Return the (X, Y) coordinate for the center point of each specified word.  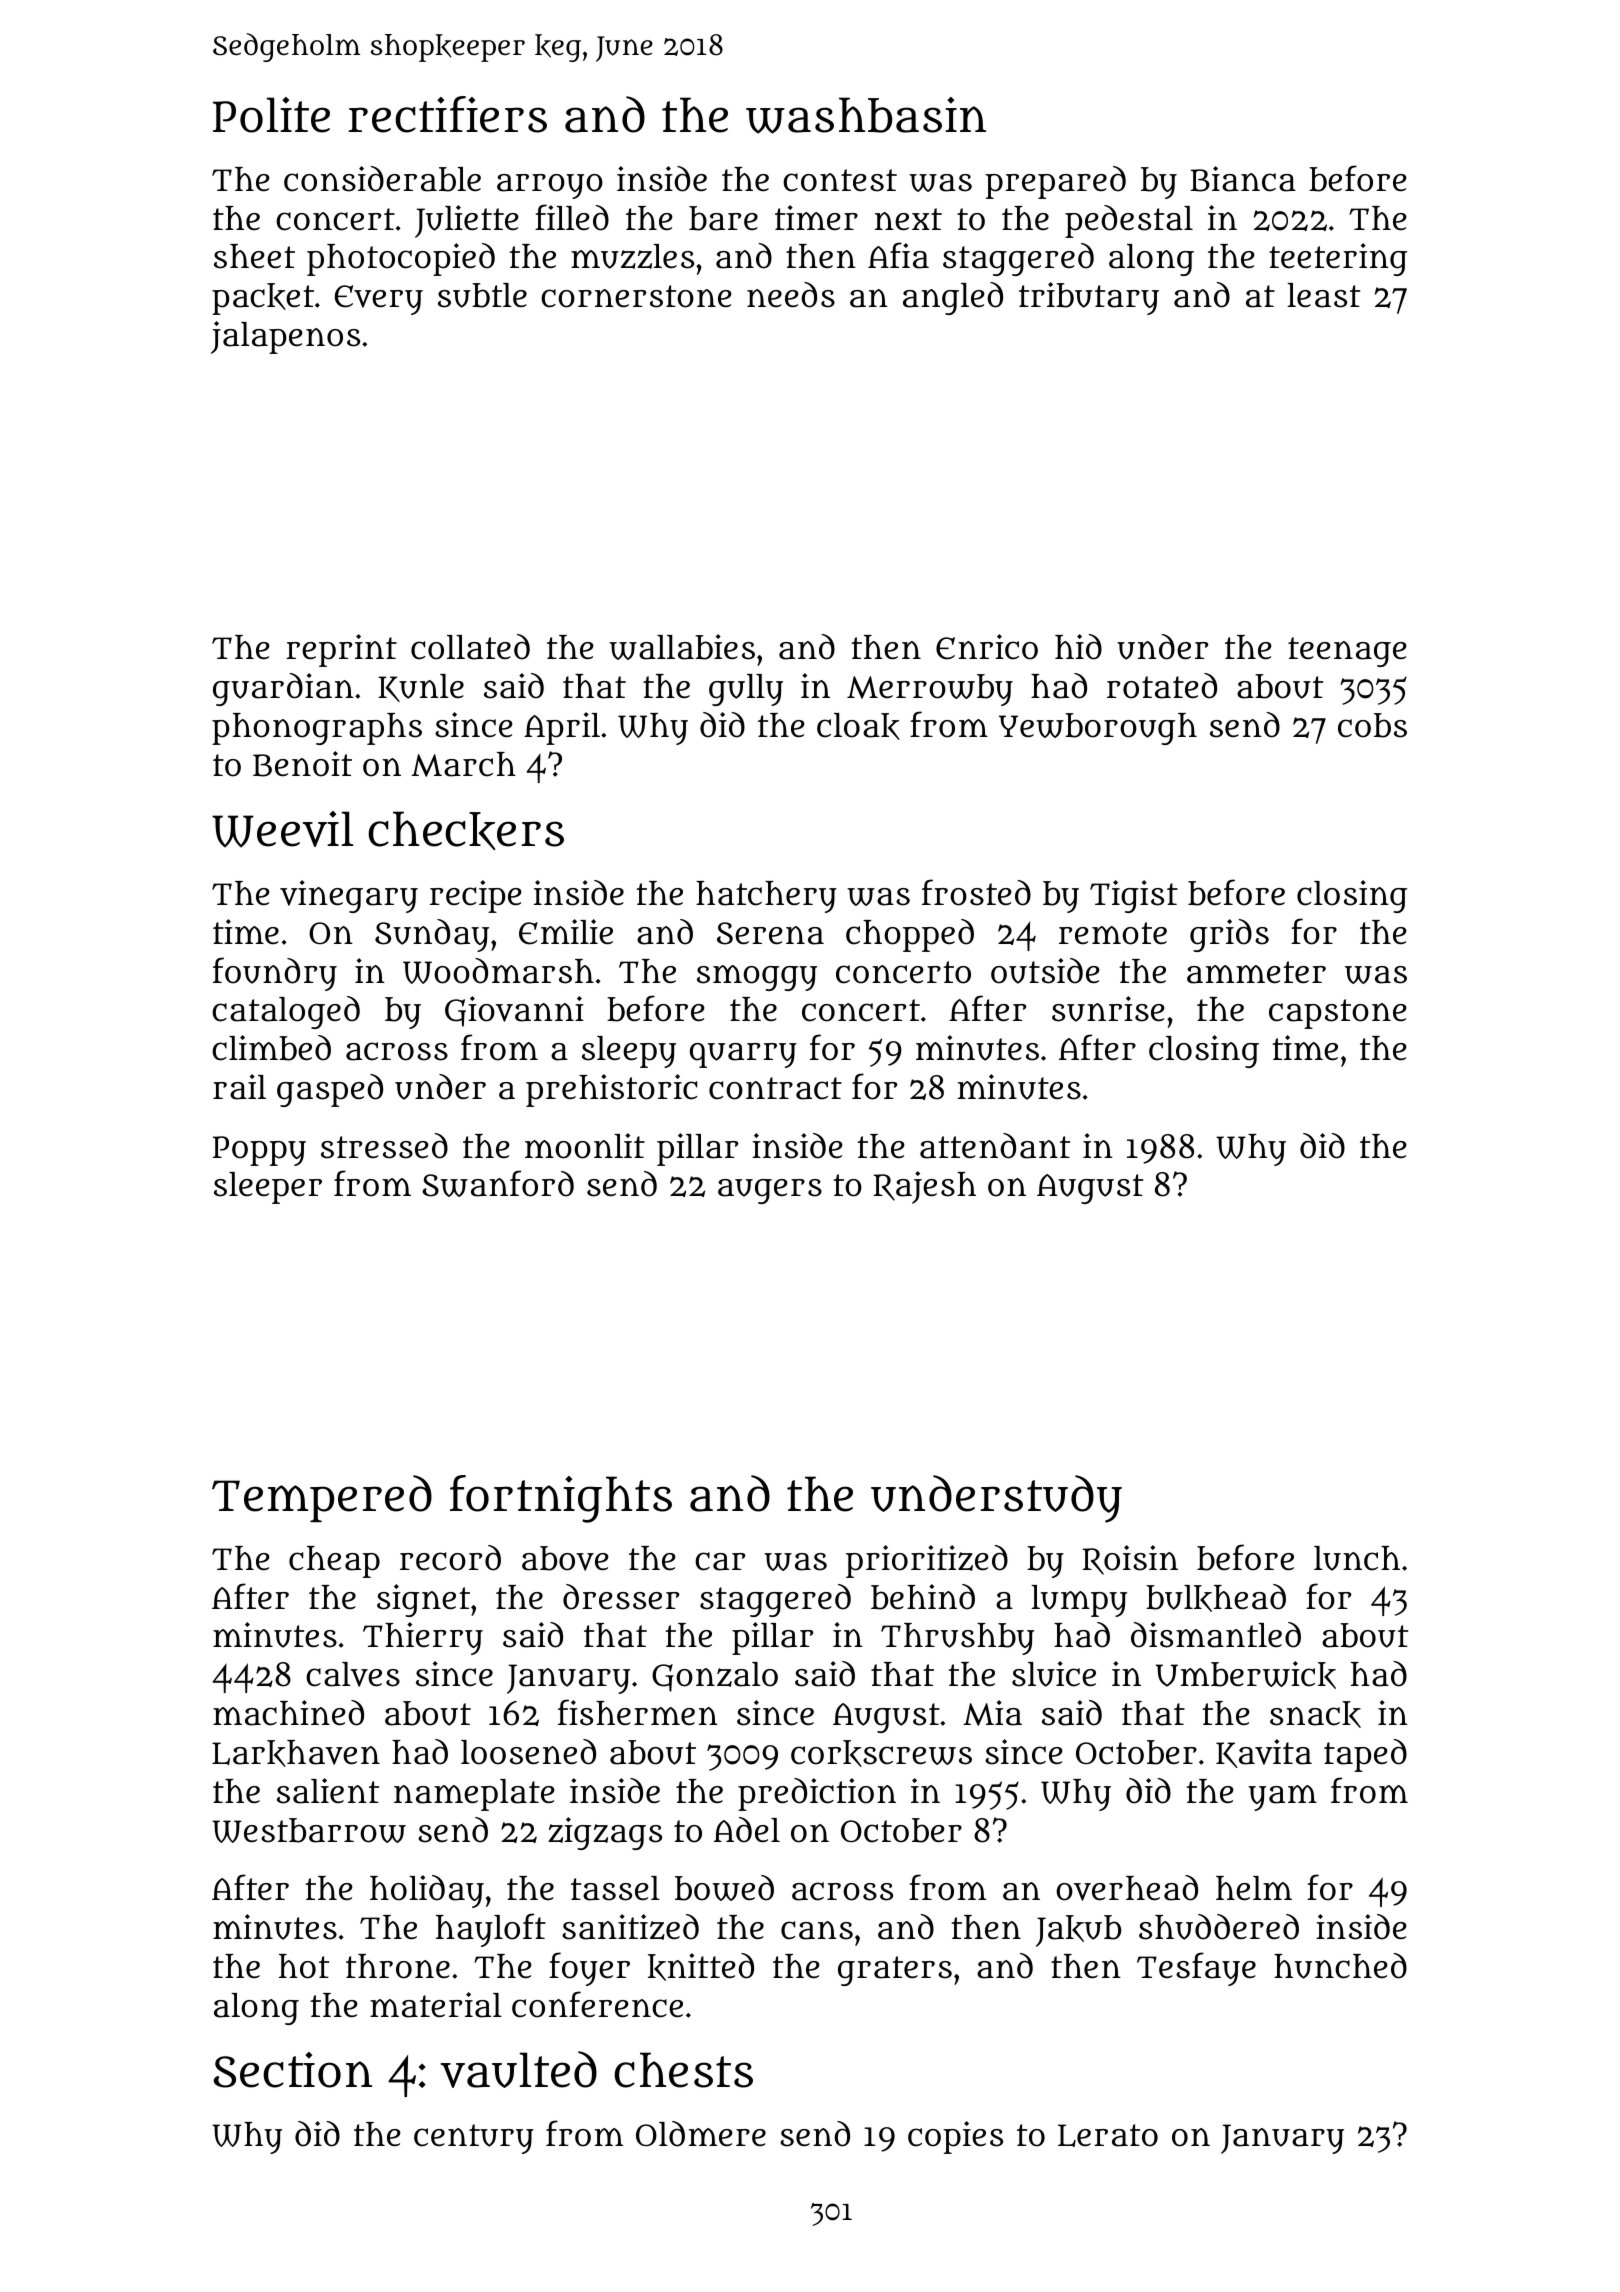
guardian (283, 689)
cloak (858, 726)
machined (288, 1713)
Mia (992, 1713)
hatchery (766, 897)
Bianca (1243, 179)
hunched (1340, 1966)
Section (293, 2070)
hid (1078, 647)
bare (723, 218)
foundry (275, 974)
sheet (254, 256)
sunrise (1108, 1009)
